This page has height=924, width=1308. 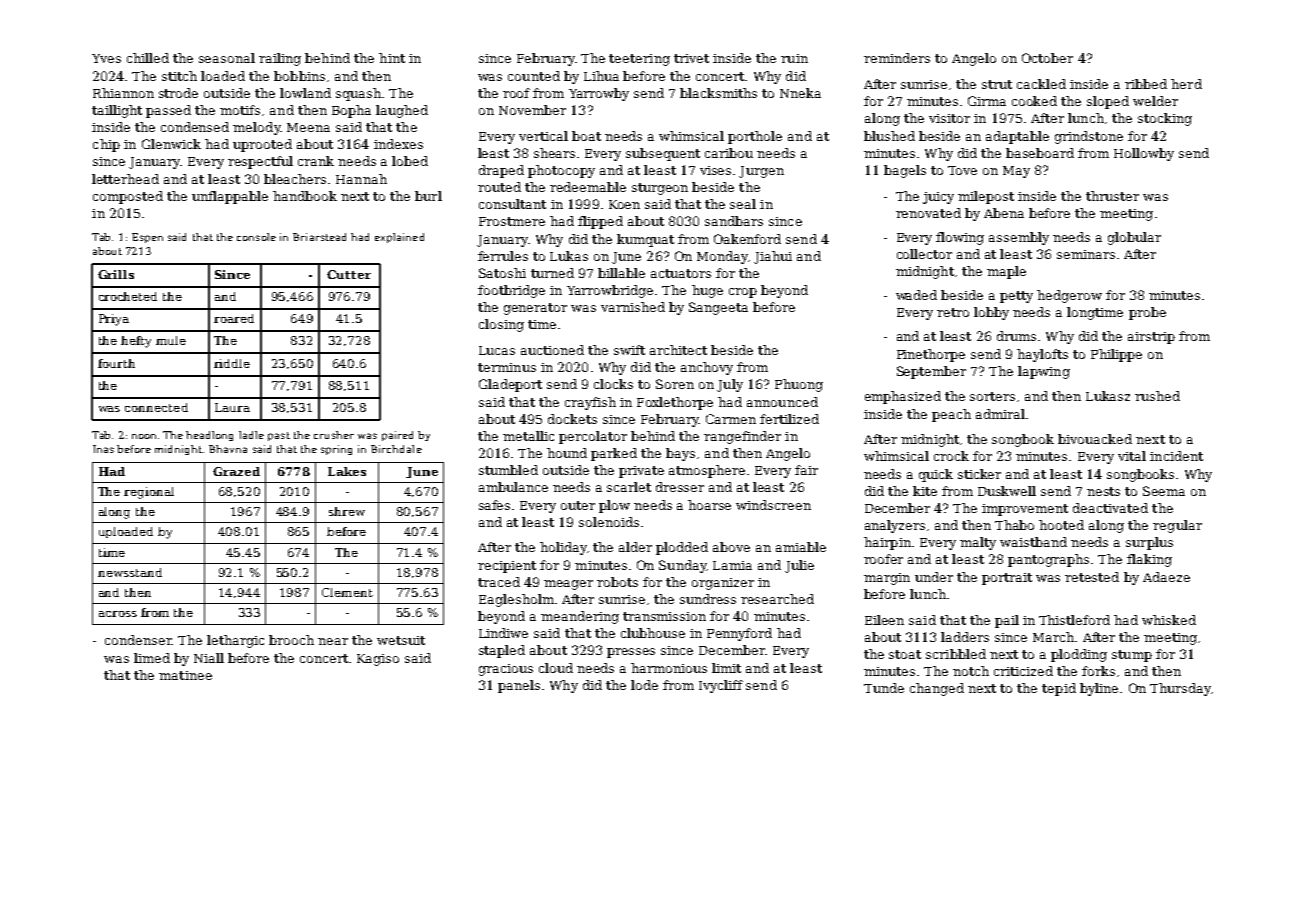 I want to click on crop, so click(x=743, y=293).
